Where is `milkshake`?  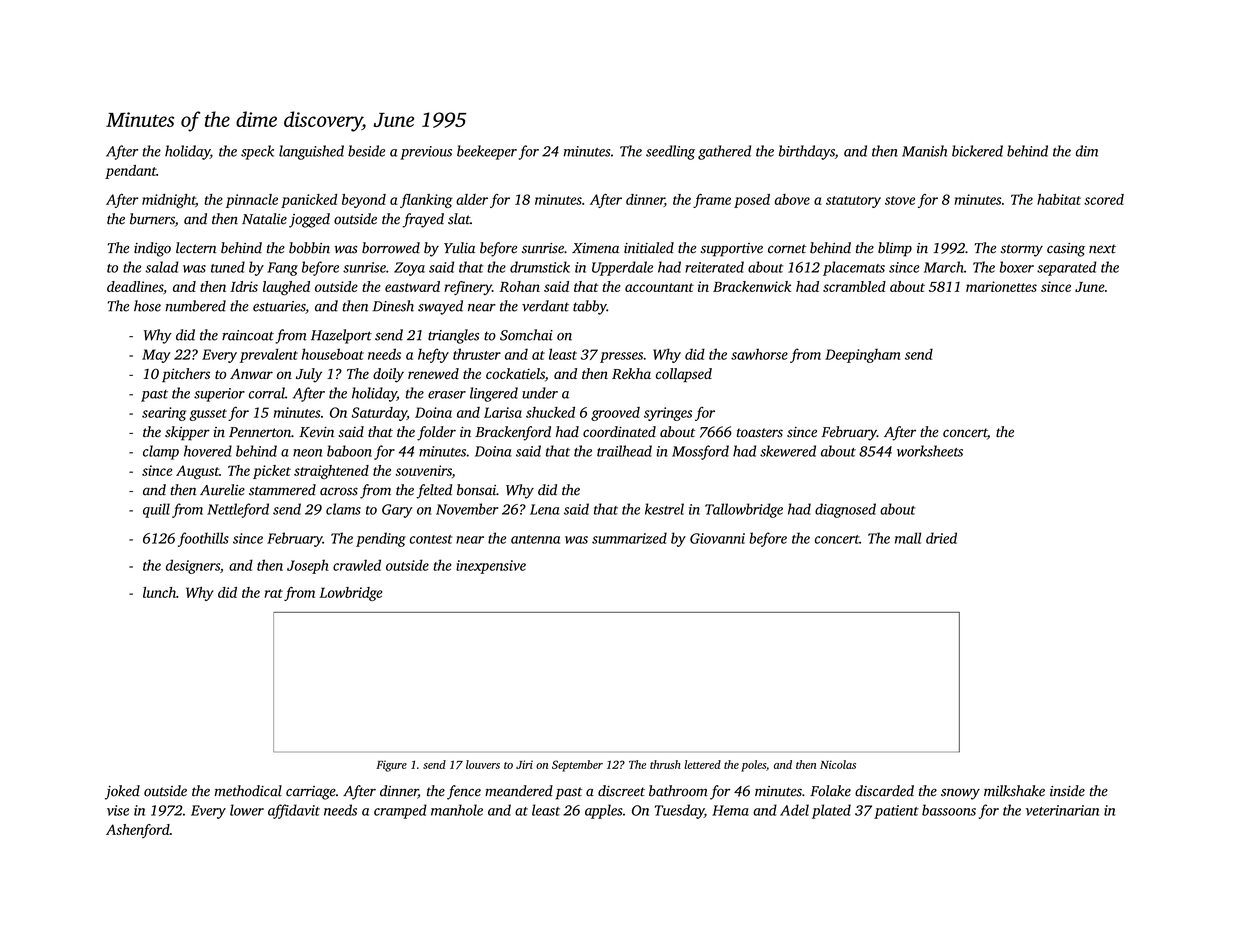
milkshake is located at coordinates (1014, 791).
